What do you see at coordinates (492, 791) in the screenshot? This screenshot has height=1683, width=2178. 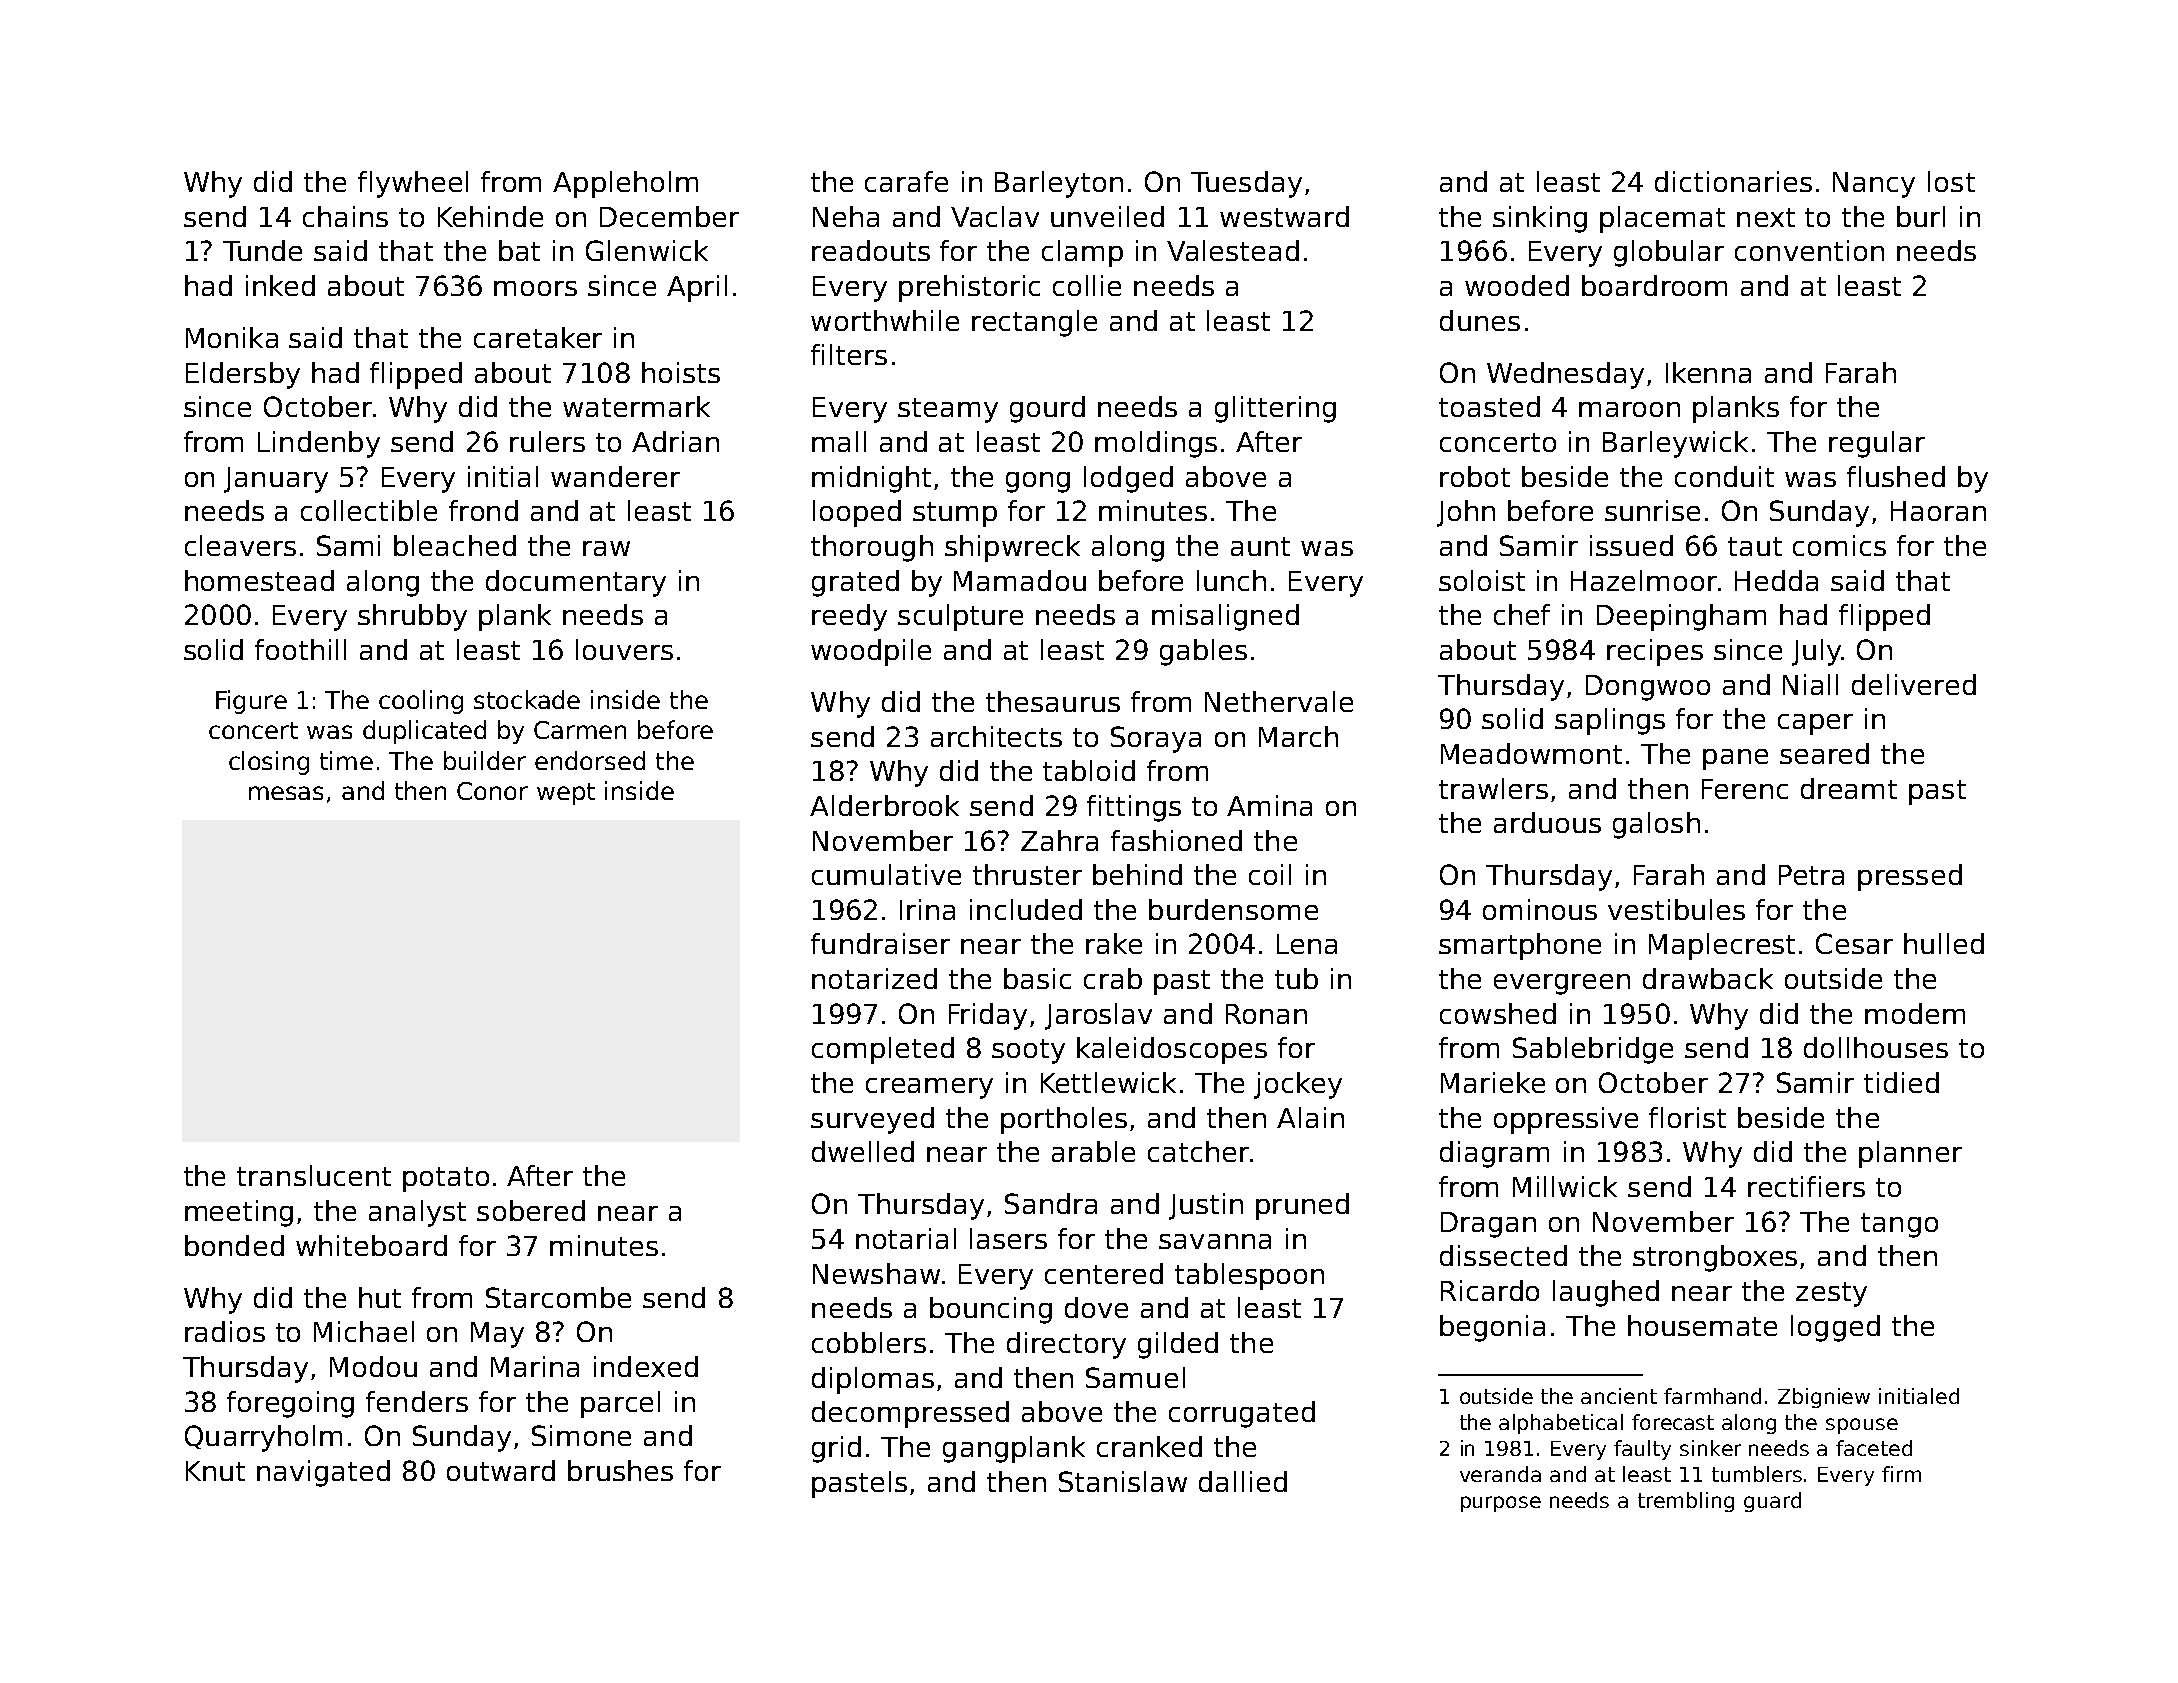 I see `Conor` at bounding box center [492, 791].
